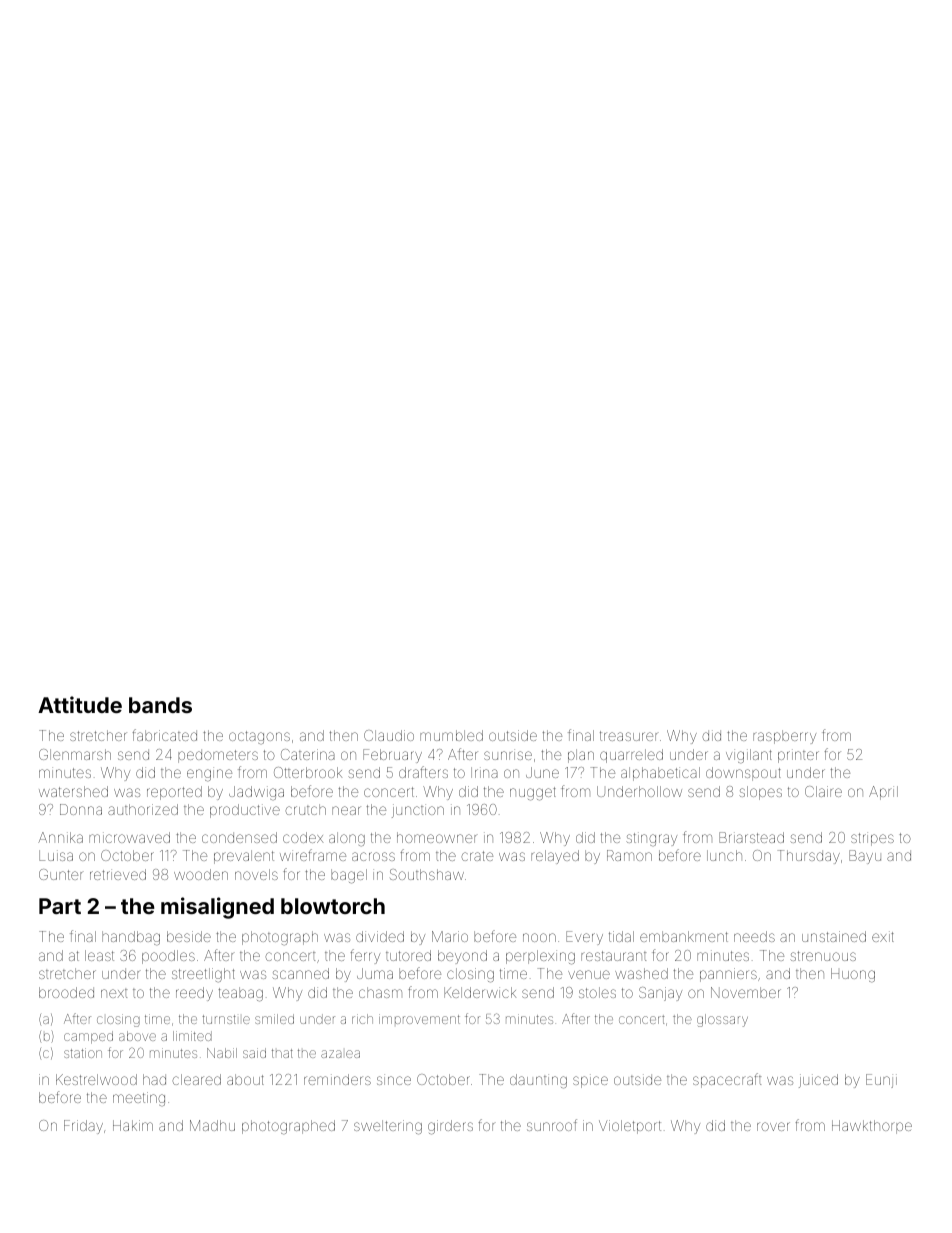  Describe the element at coordinates (66, 992) in the page. I see `brooded` at that location.
